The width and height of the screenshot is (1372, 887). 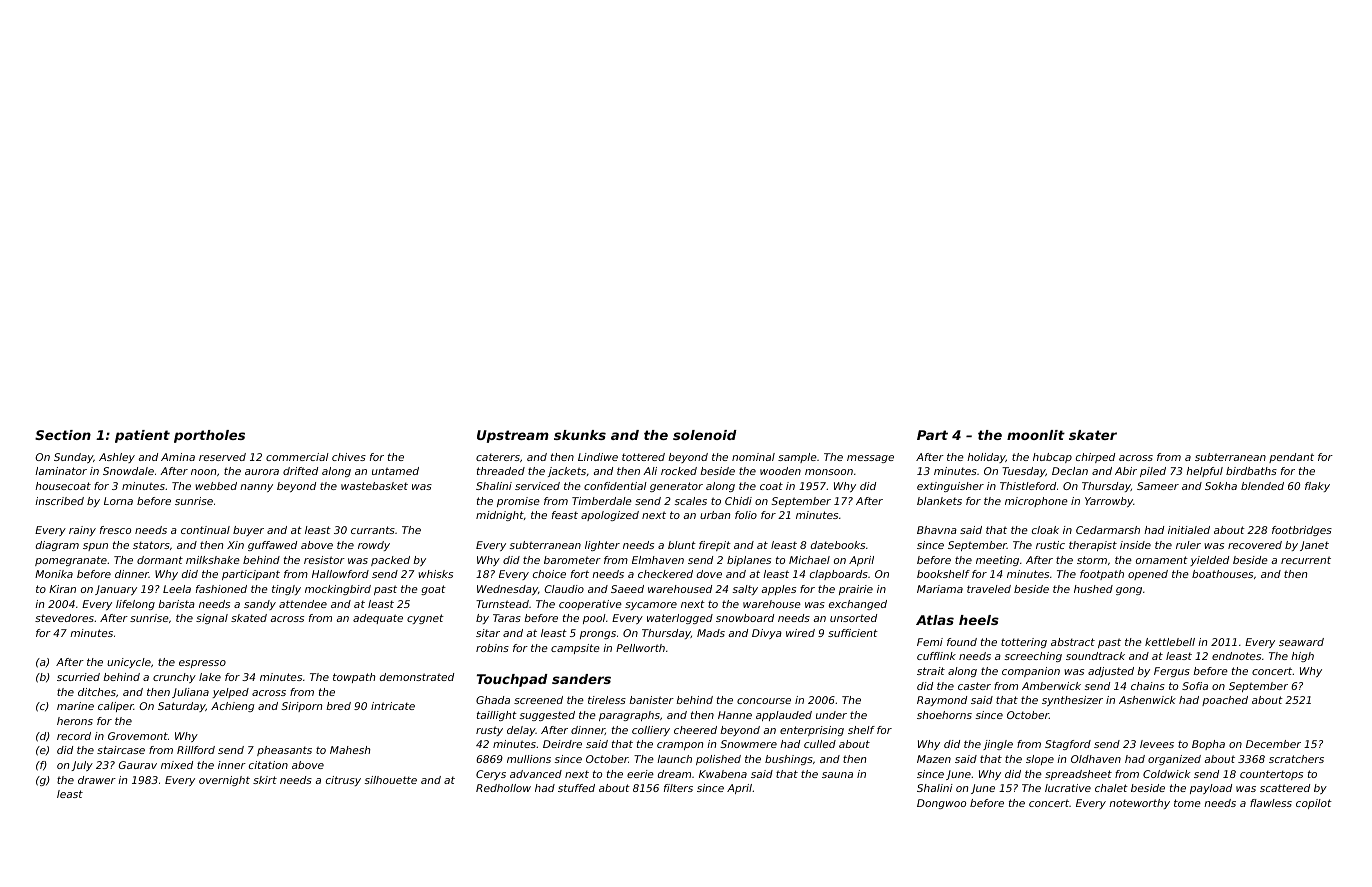 I want to click on confidential, so click(x=615, y=486).
